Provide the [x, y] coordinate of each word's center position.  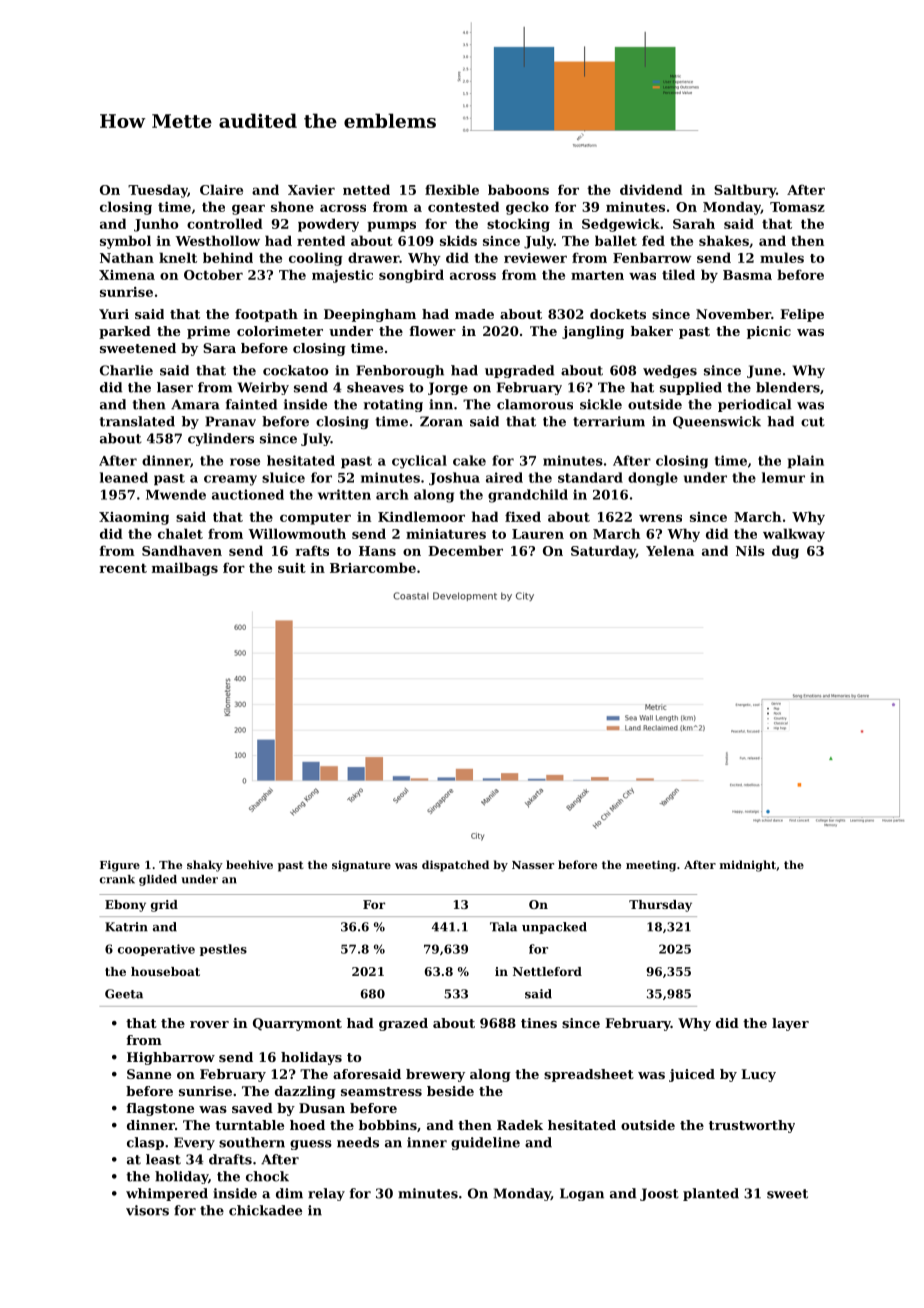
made [474, 314]
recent [123, 568]
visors [147, 1210]
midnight [748, 866]
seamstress [381, 1091]
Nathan [127, 257]
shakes [724, 240]
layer [790, 1024]
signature [361, 866]
